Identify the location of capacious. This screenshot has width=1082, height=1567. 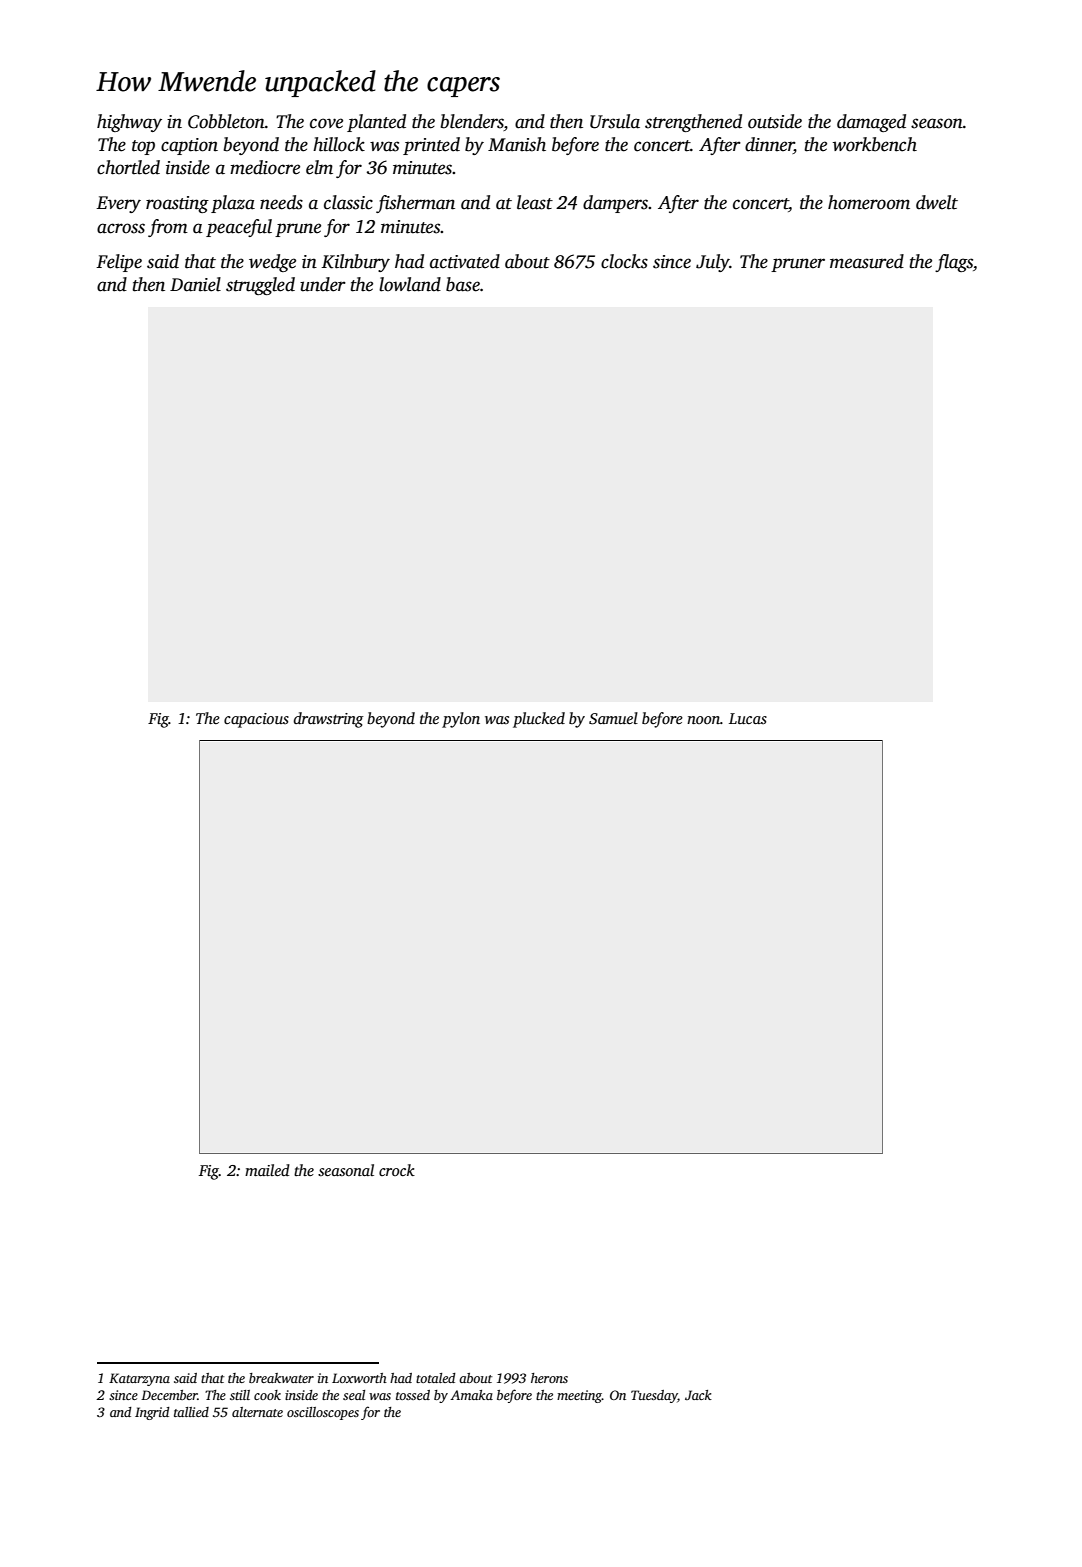
(256, 720).
